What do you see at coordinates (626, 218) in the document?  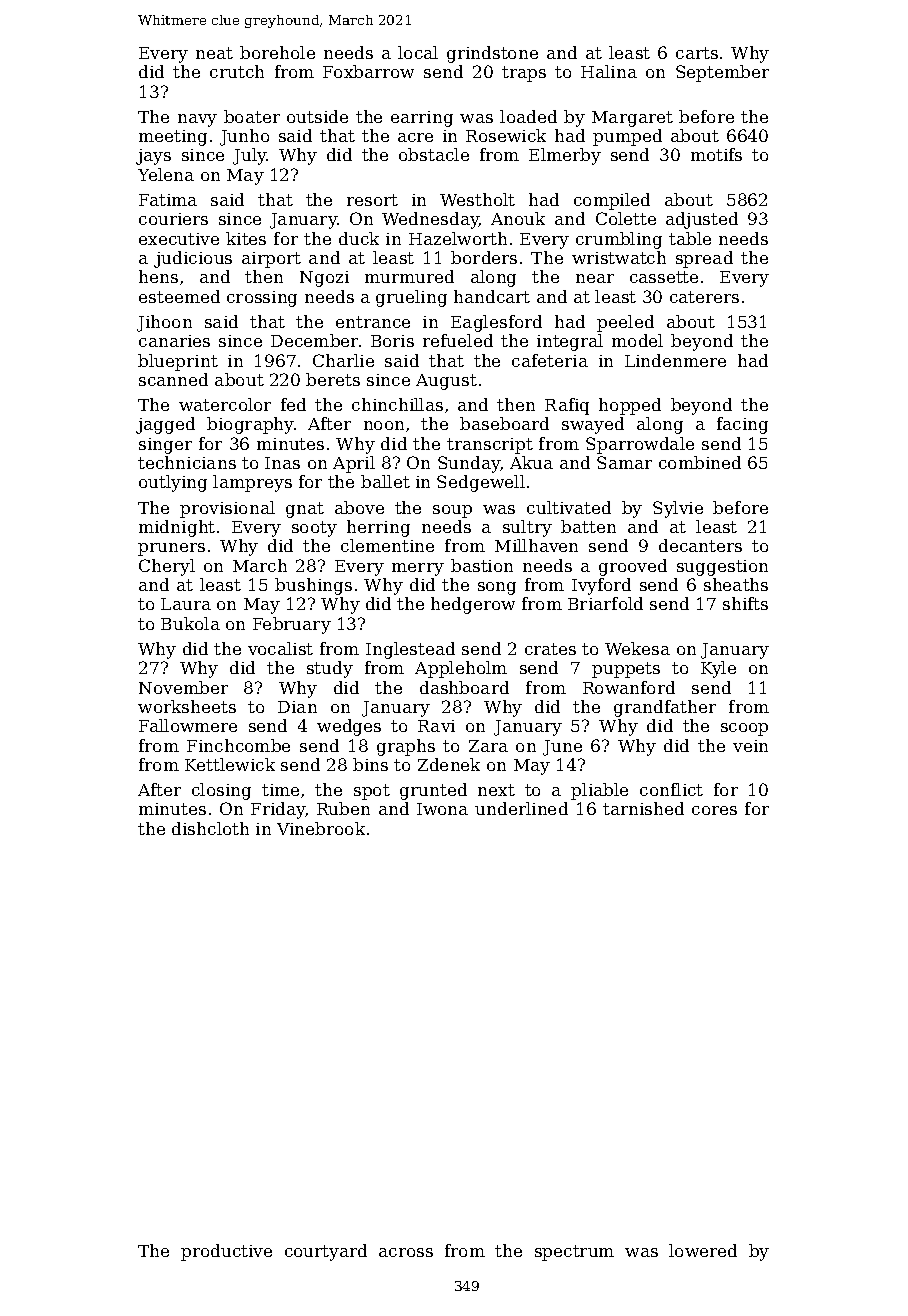 I see `Colette` at bounding box center [626, 218].
